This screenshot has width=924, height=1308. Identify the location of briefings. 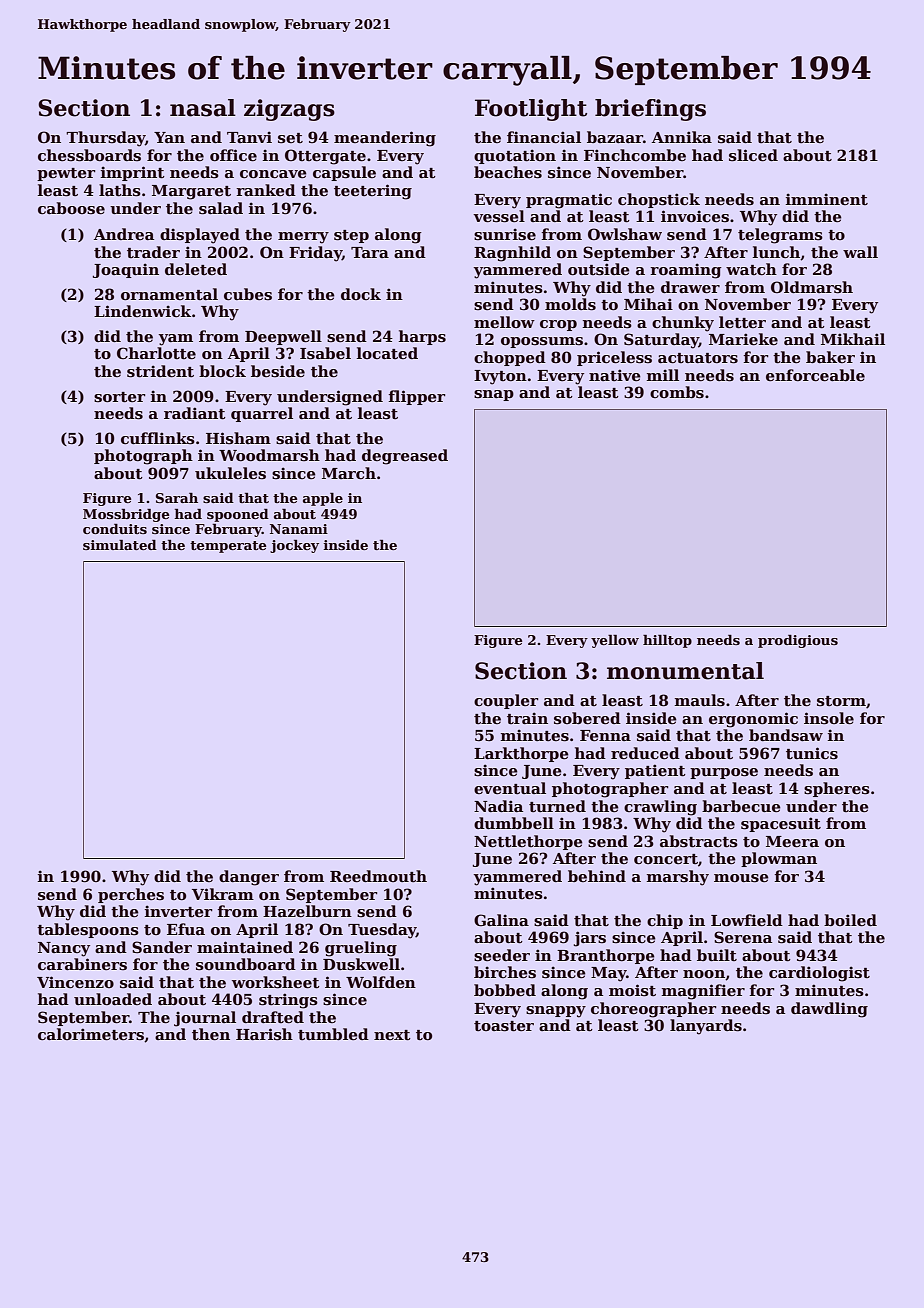
(650, 110).
